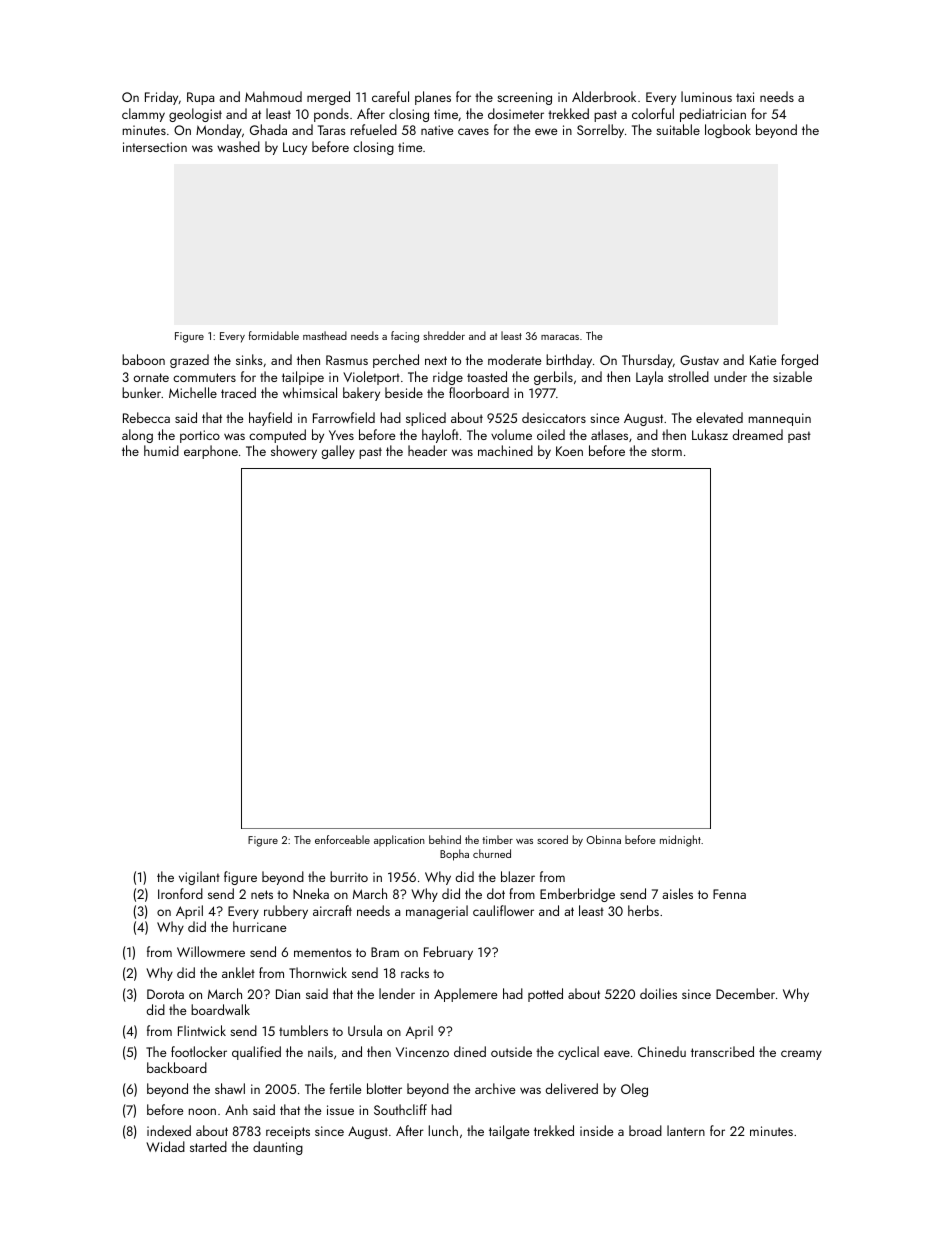 The width and height of the screenshot is (952, 1233). What do you see at coordinates (342, 839) in the screenshot?
I see `enforceable` at bounding box center [342, 839].
